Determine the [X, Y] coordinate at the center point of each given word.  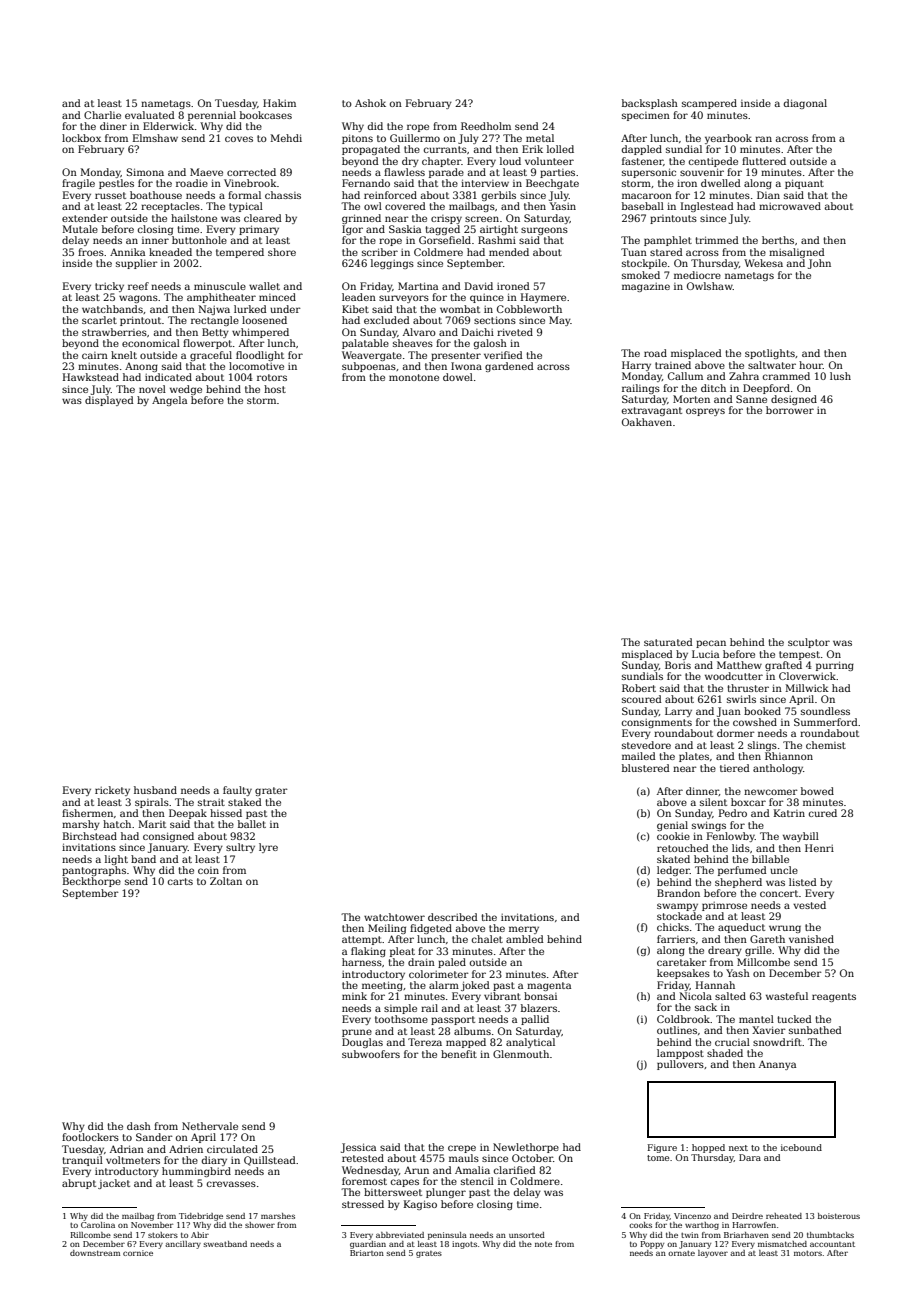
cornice [138, 1253]
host [275, 389]
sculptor [809, 643]
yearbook [728, 139]
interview [485, 183]
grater [271, 791]
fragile [78, 184]
